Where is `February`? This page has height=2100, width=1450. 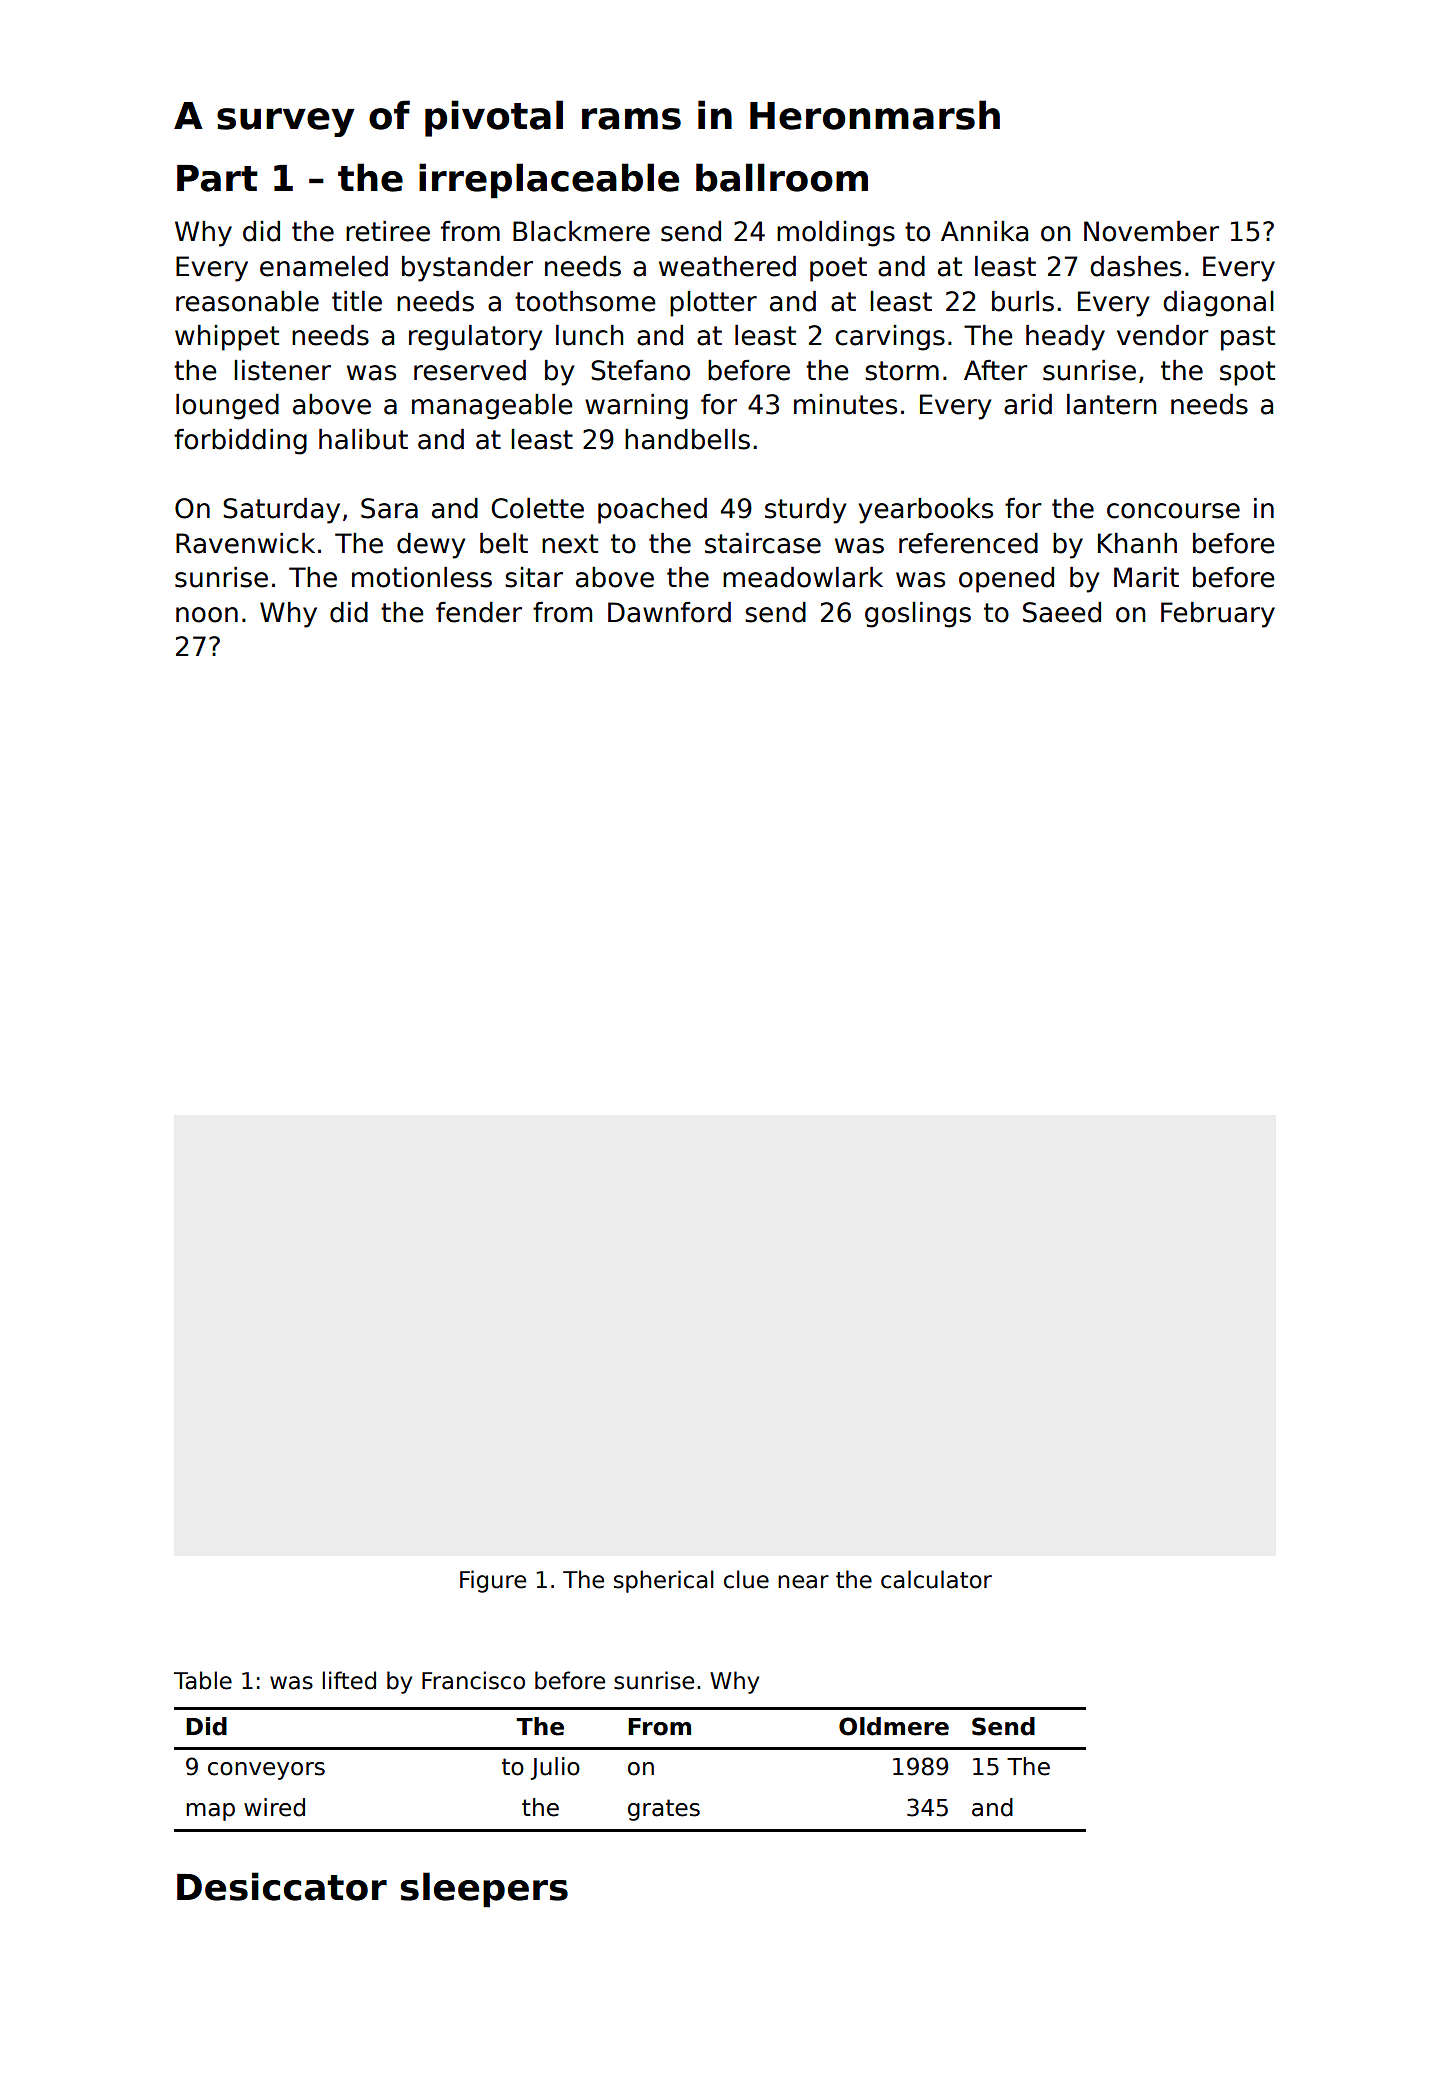 February is located at coordinates (1218, 615).
